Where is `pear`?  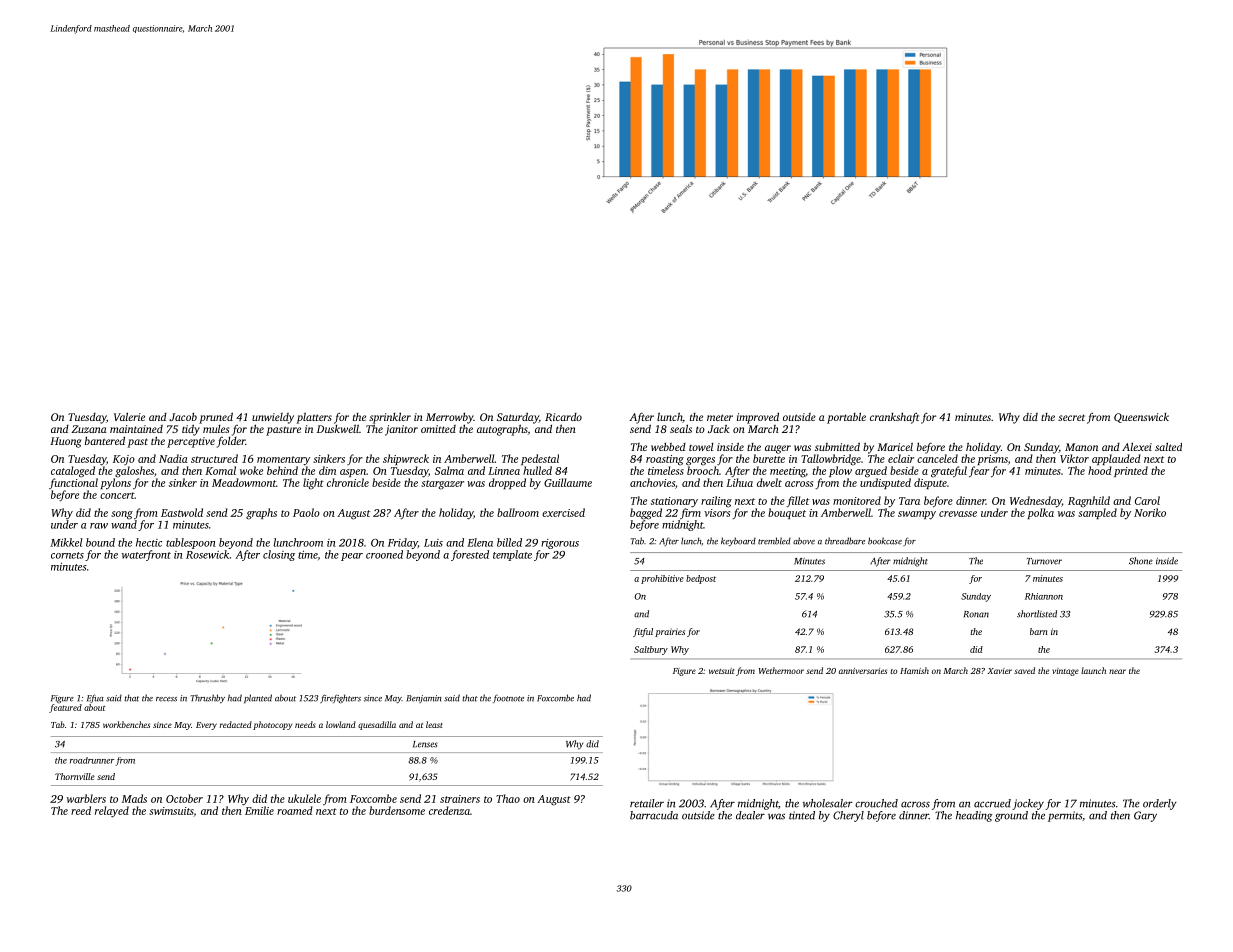 pear is located at coordinates (352, 557).
